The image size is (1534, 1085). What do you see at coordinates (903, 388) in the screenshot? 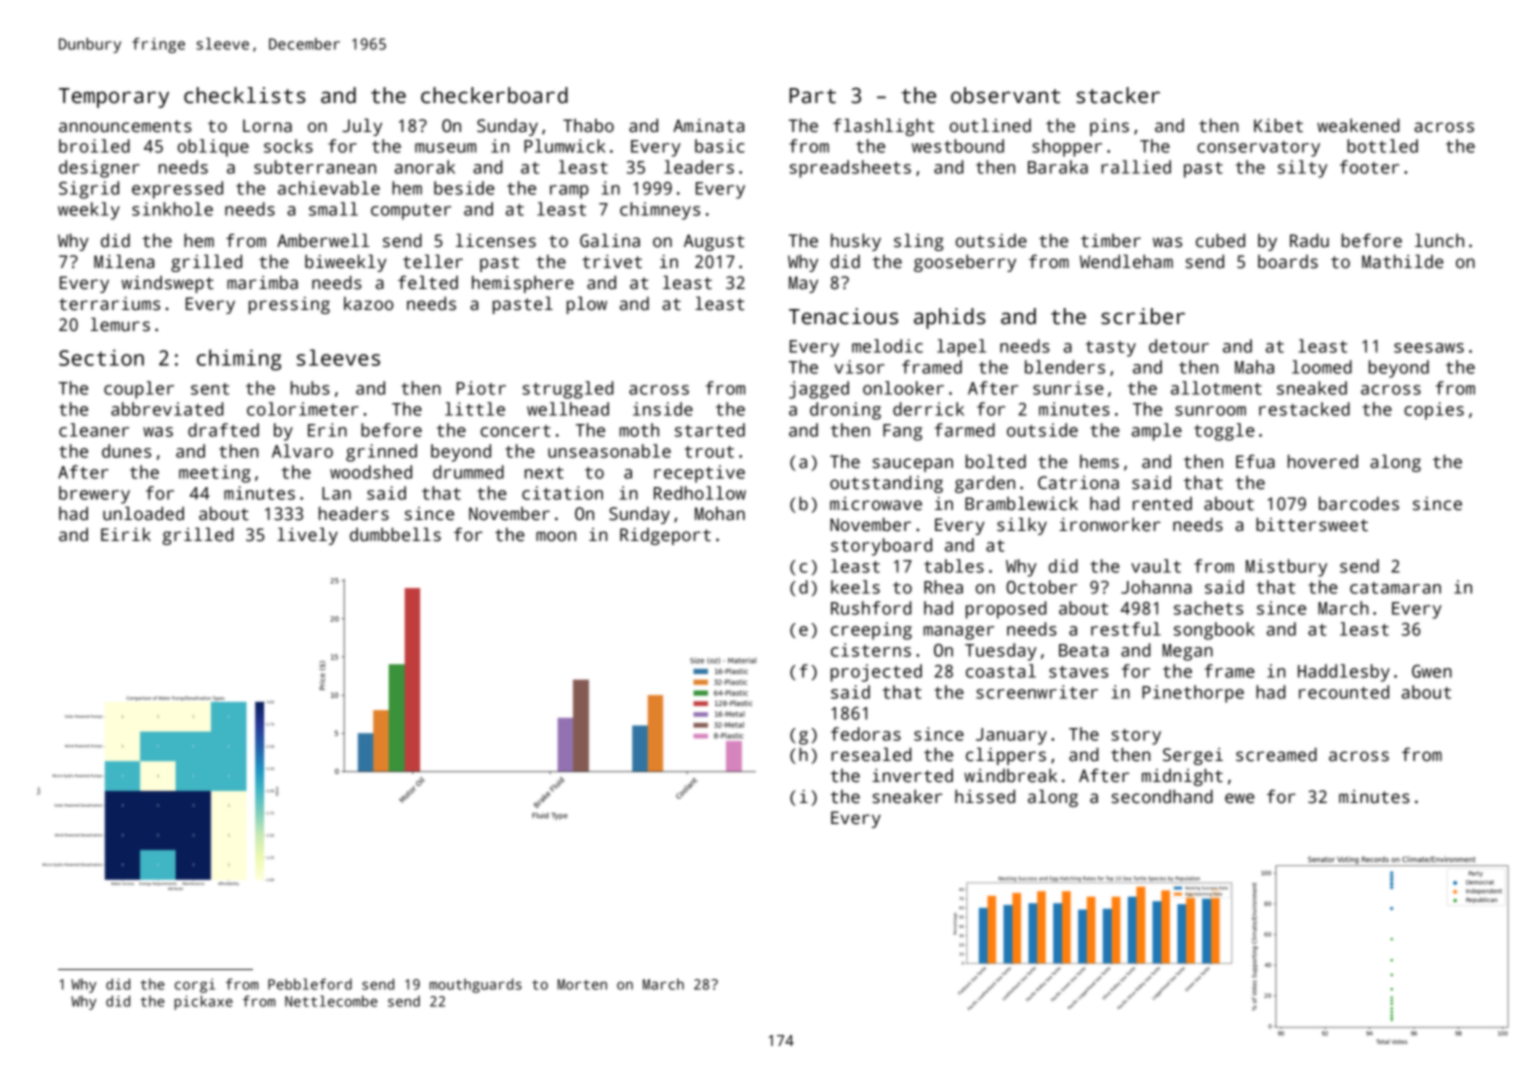
I see `onlooker` at bounding box center [903, 388].
